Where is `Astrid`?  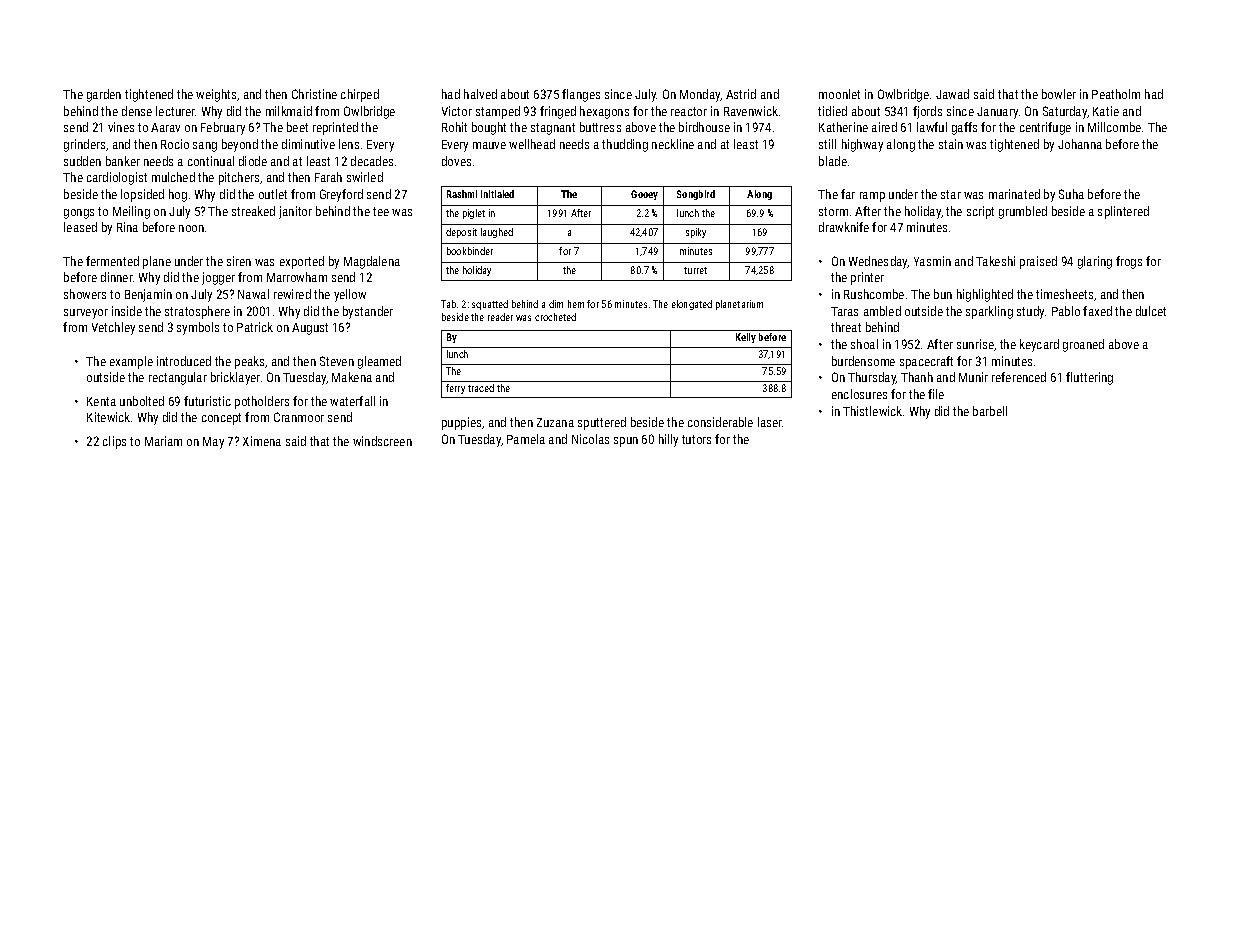
Astrid is located at coordinates (741, 94).
